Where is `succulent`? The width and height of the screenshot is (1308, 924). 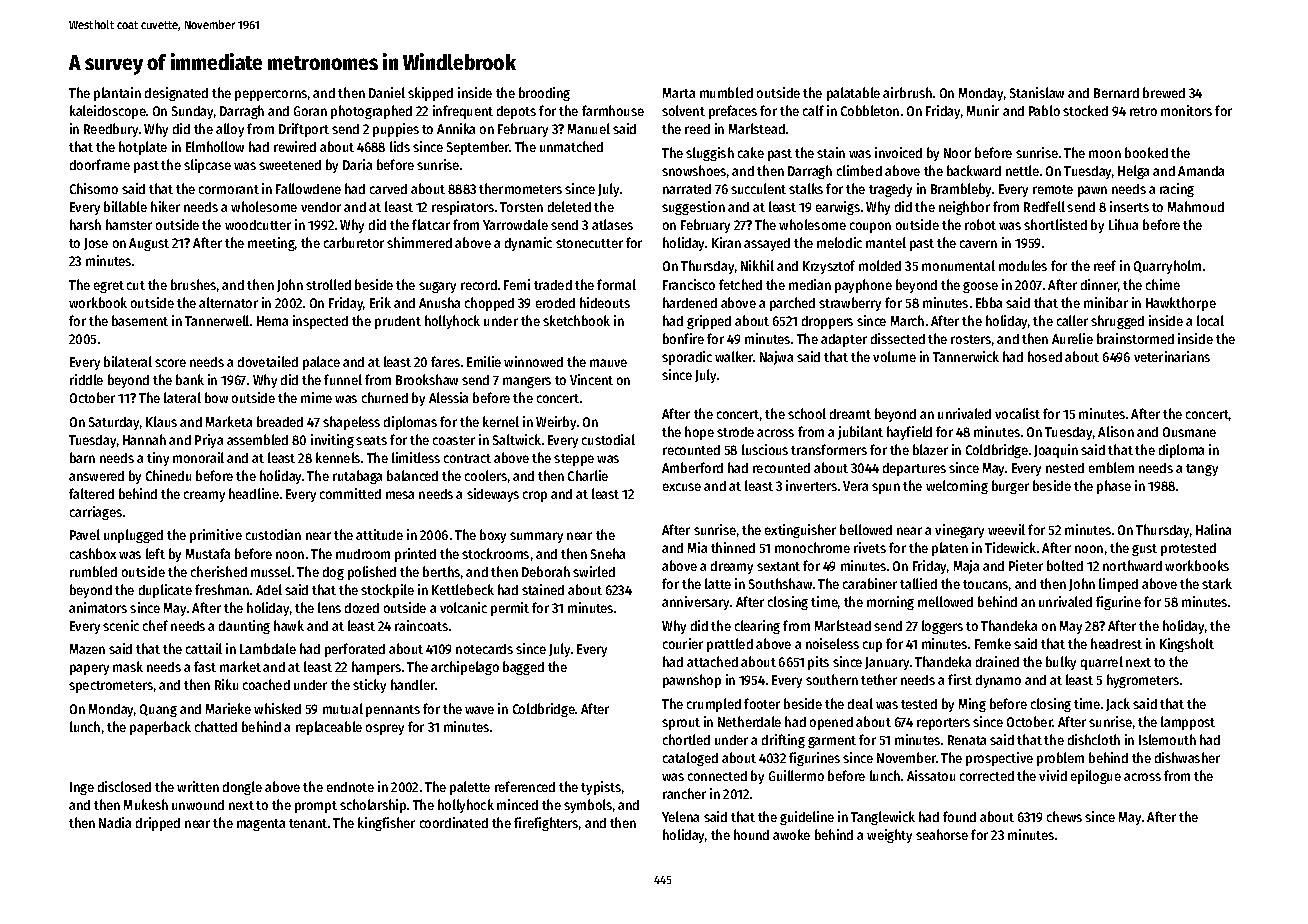
succulent is located at coordinates (758, 188).
